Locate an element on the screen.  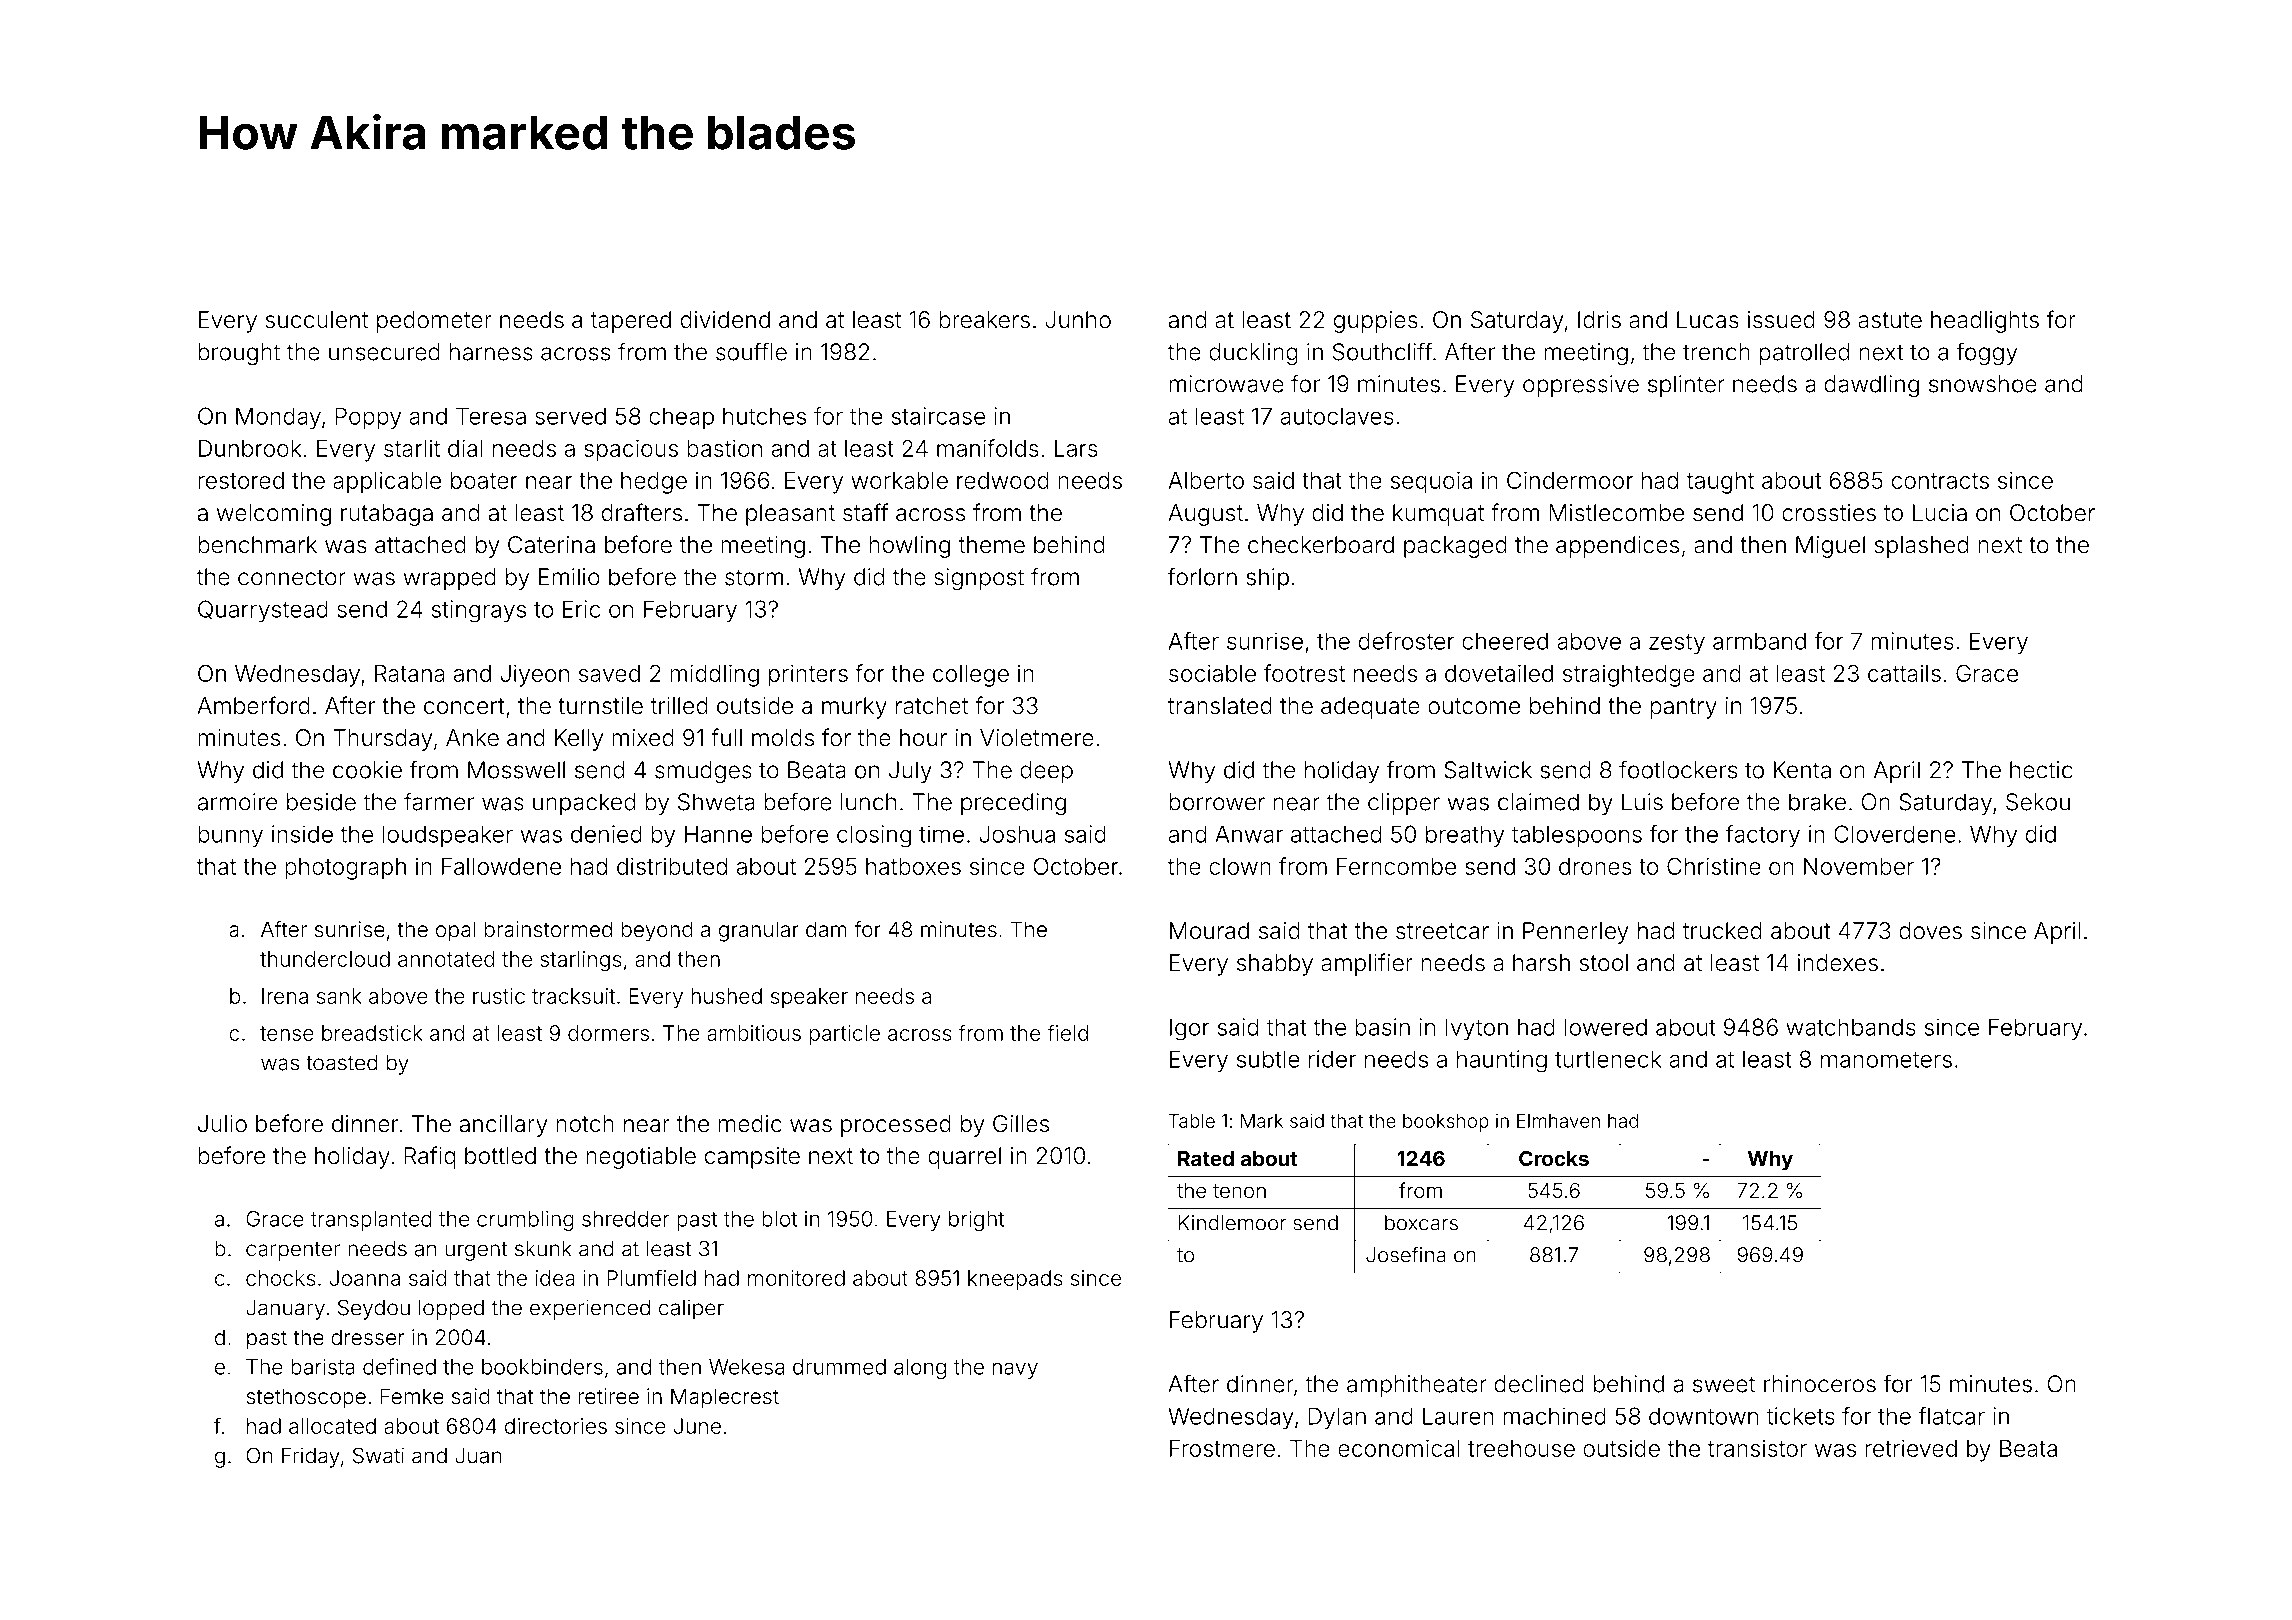
boater is located at coordinates (484, 480).
